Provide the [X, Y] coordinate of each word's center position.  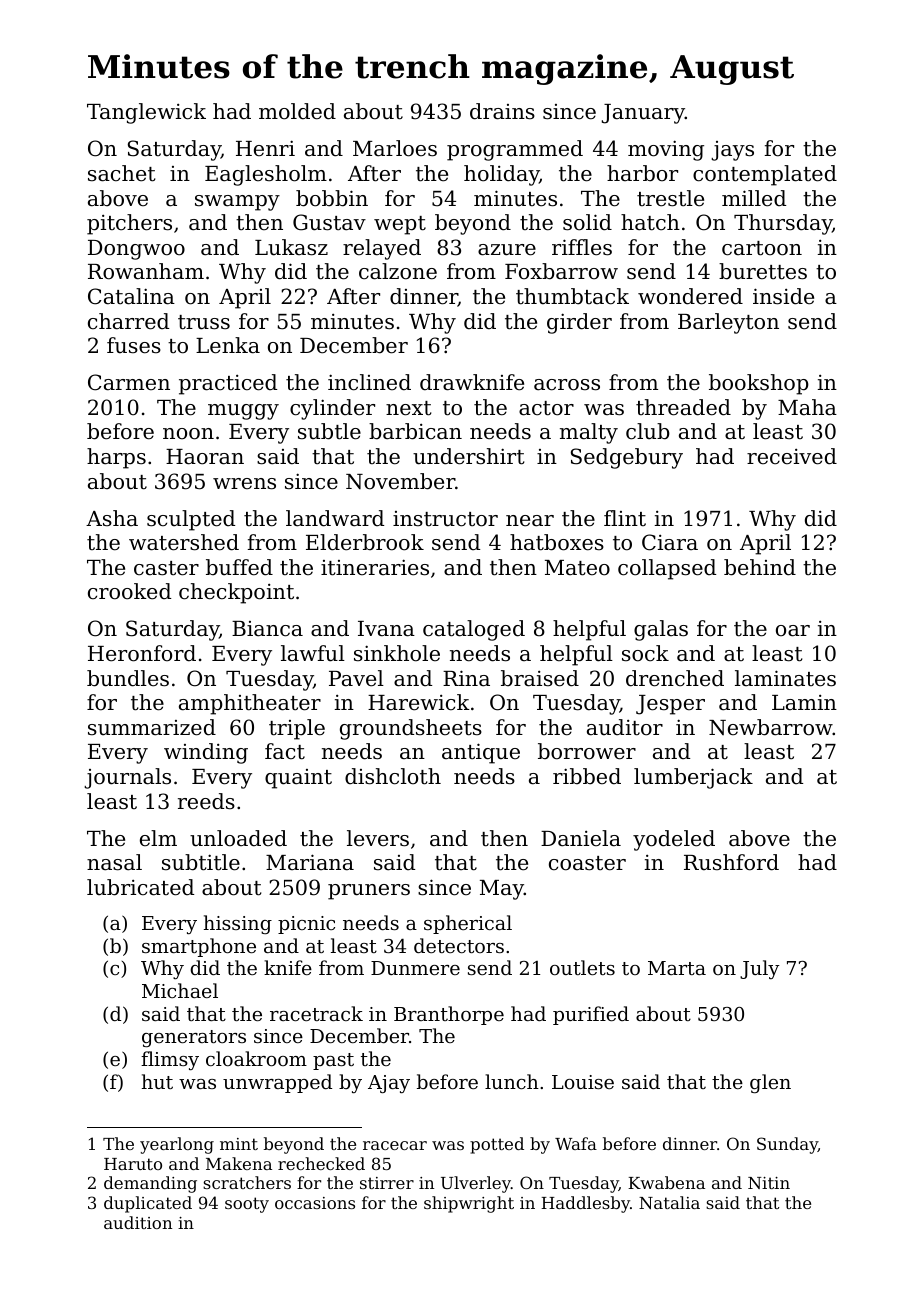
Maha [807, 407]
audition [138, 1222]
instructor [445, 519]
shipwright [469, 1204]
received [792, 456]
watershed [184, 542]
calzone [398, 271]
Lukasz [291, 247]
